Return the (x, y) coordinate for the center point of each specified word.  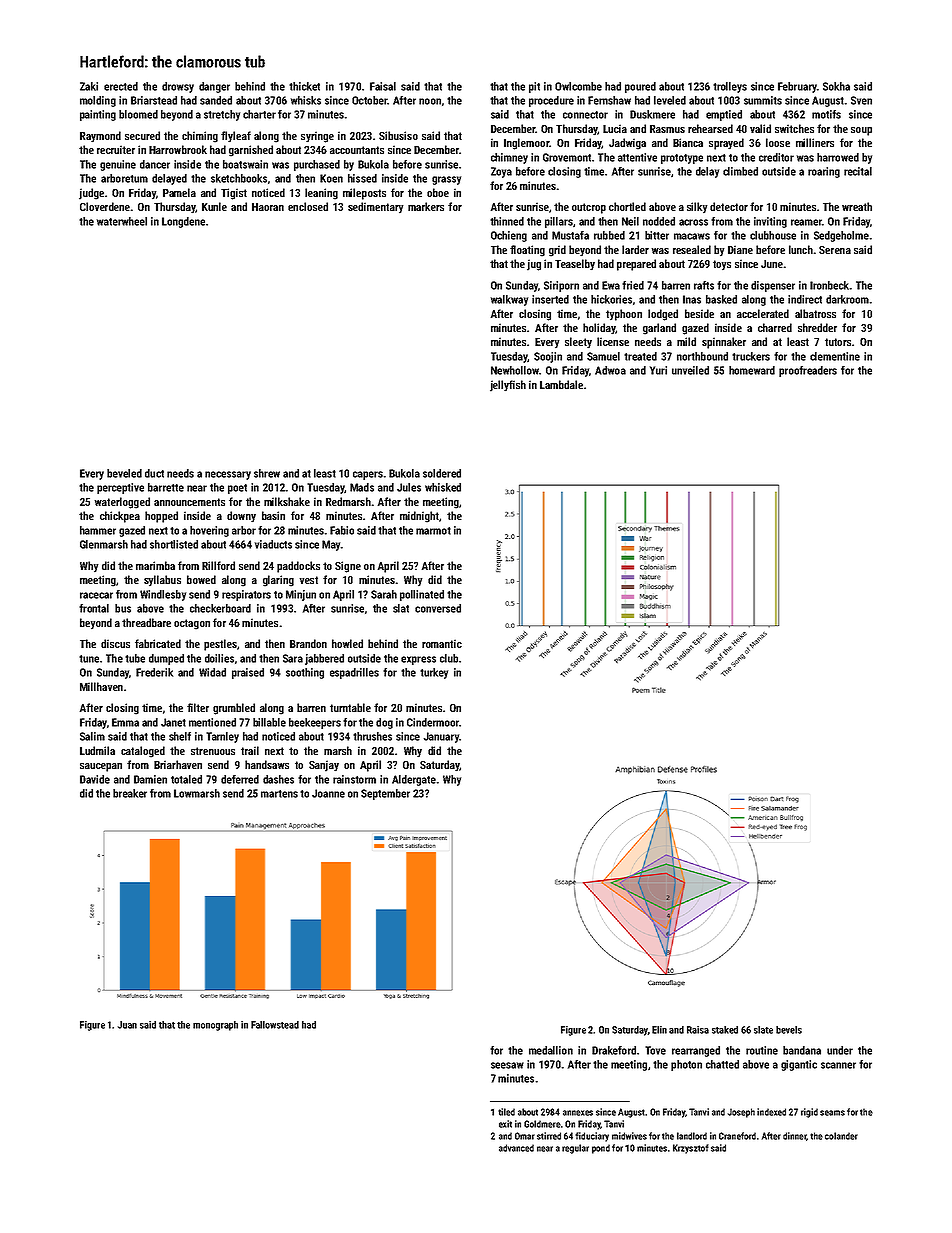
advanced (516, 1148)
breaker (130, 793)
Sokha (836, 86)
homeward (752, 370)
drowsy (178, 87)
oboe (438, 192)
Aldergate (414, 780)
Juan (127, 1025)
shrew (267, 473)
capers (368, 475)
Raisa (698, 1030)
